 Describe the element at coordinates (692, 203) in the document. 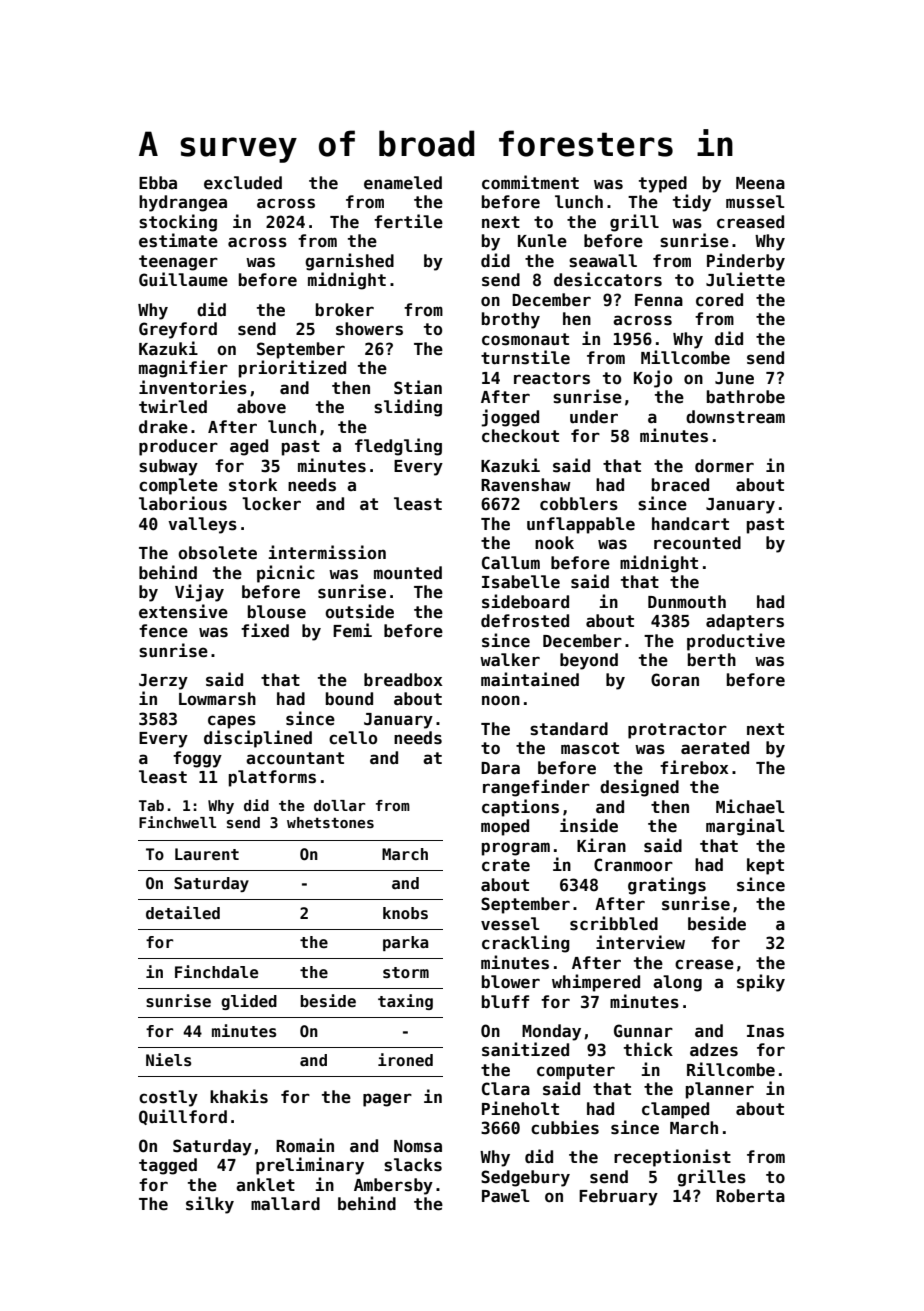

I see `tidy` at that location.
